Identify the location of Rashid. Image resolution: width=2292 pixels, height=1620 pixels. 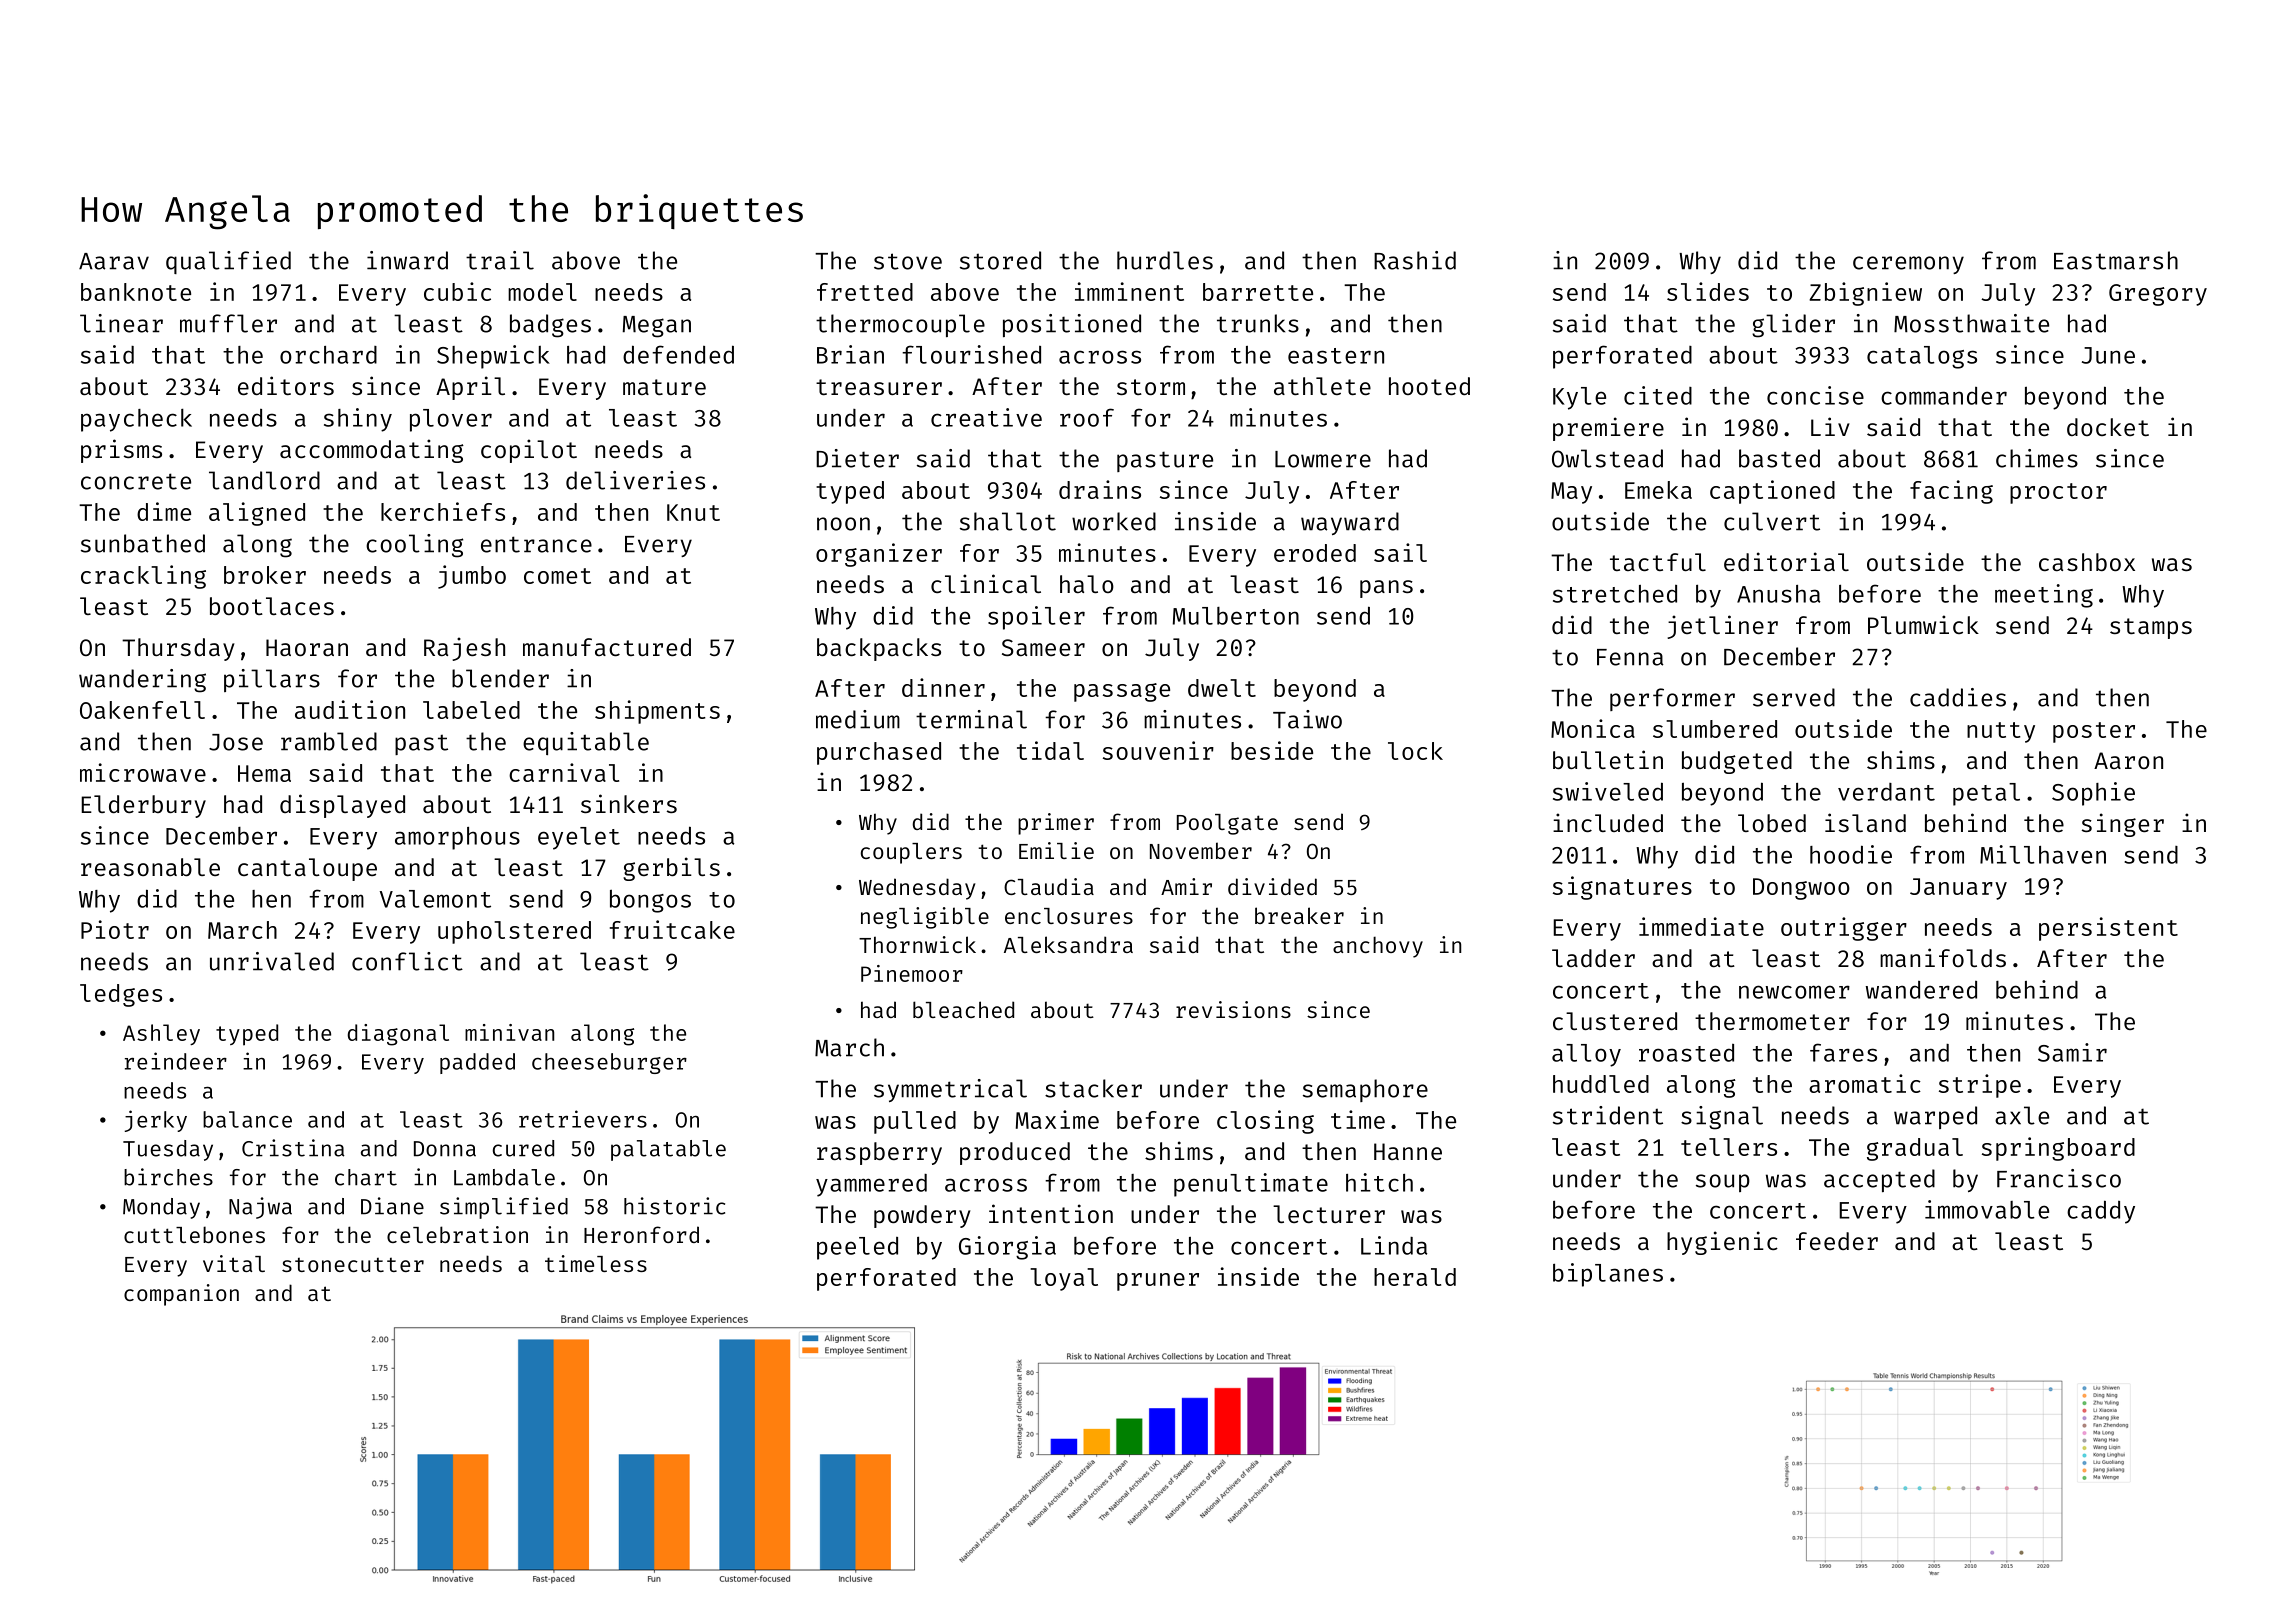
(1415, 260).
